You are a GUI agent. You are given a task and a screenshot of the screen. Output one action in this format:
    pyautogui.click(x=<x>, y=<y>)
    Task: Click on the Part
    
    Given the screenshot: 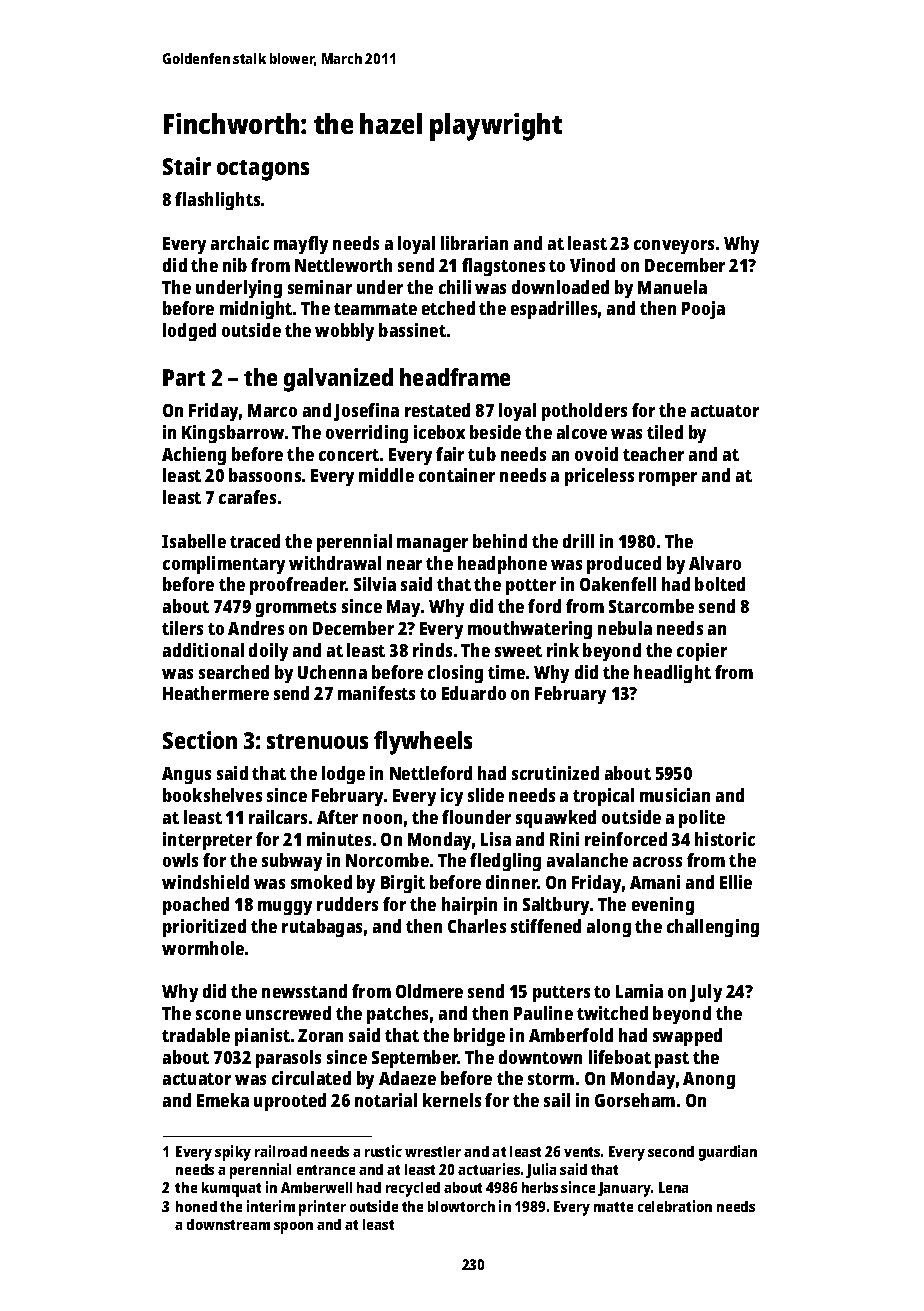 What is the action you would take?
    pyautogui.click(x=184, y=377)
